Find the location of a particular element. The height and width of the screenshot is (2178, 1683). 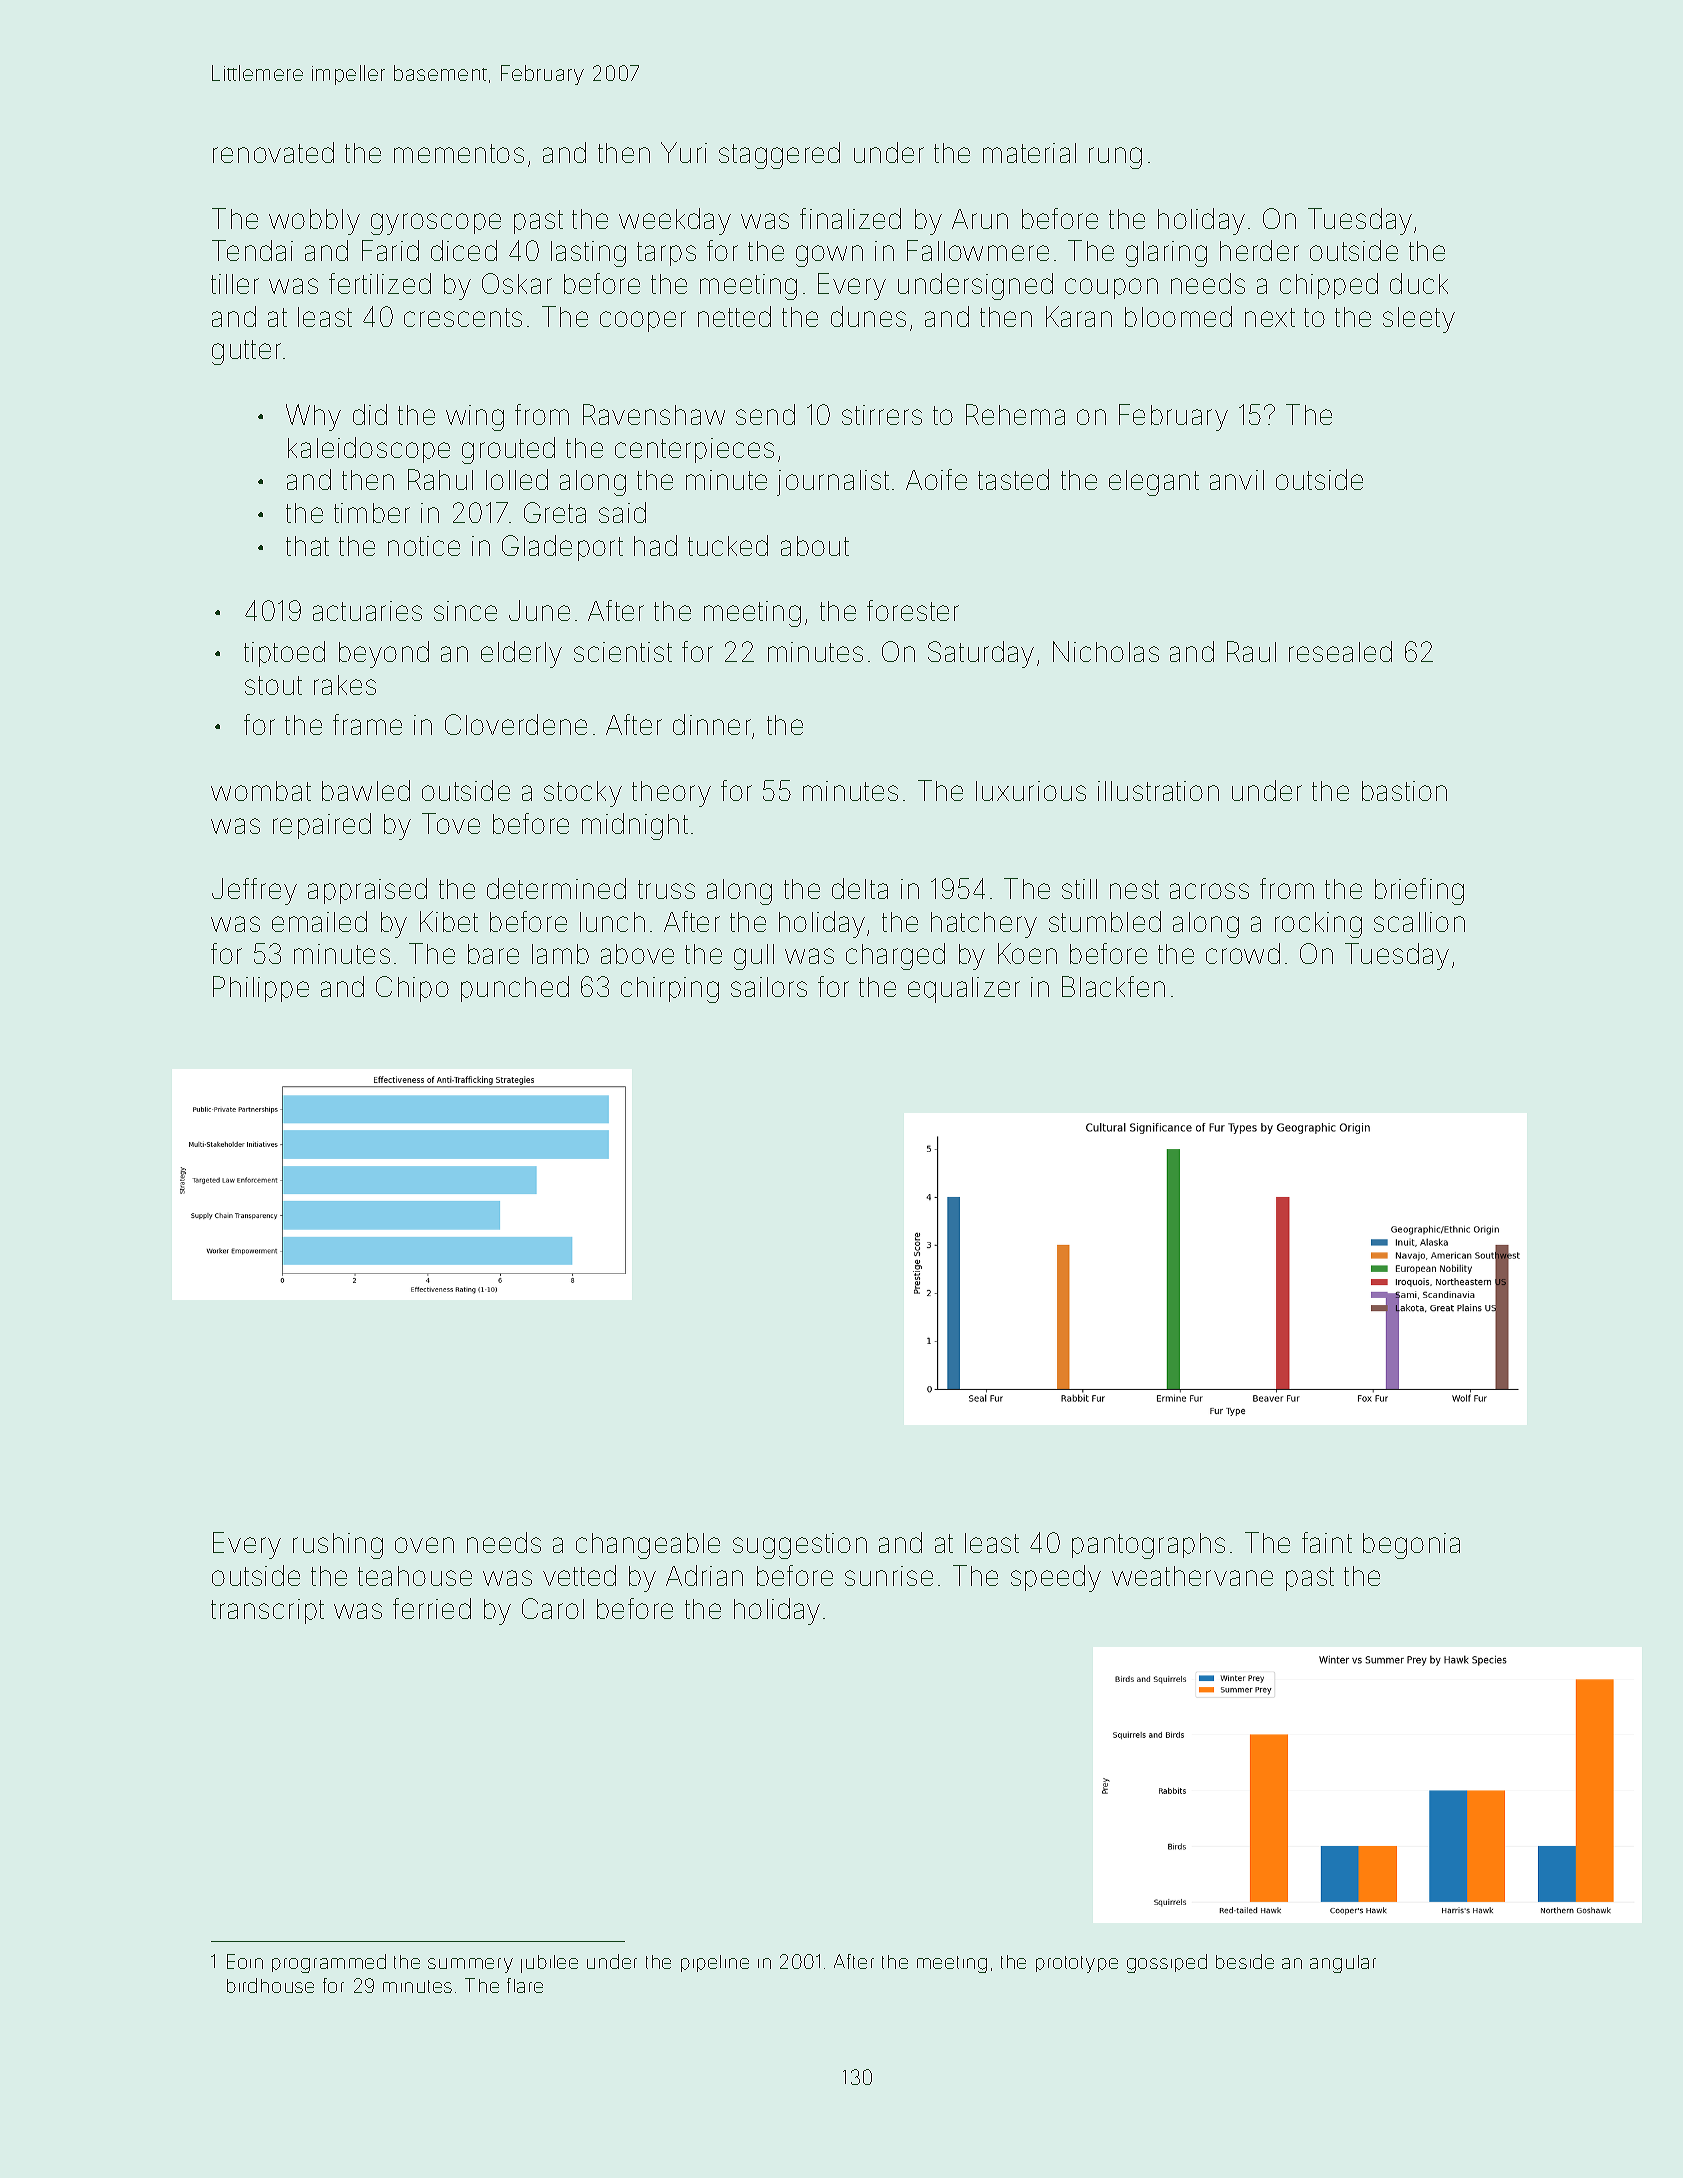

rushing is located at coordinates (338, 1546).
